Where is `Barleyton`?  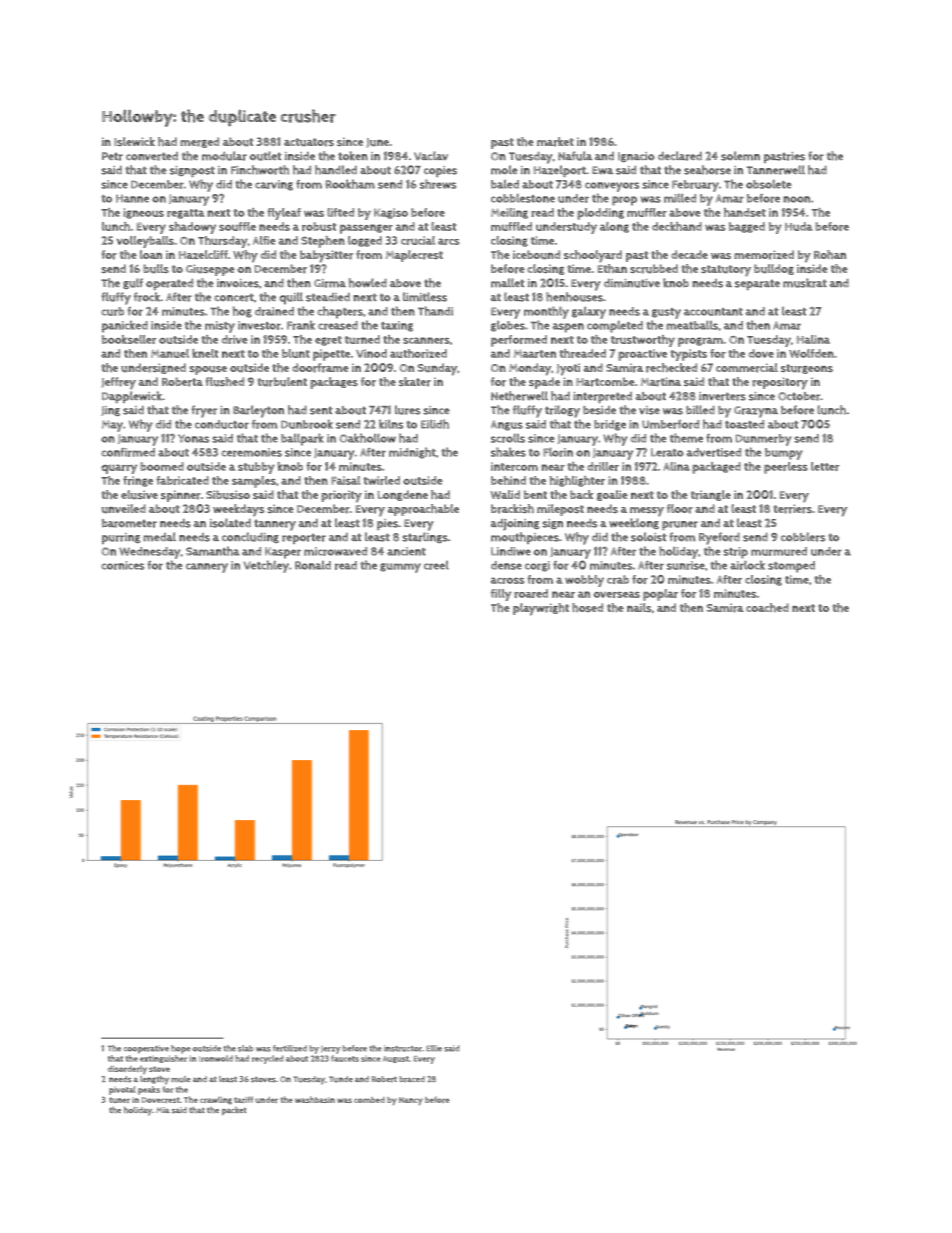 Barleyton is located at coordinates (258, 411).
